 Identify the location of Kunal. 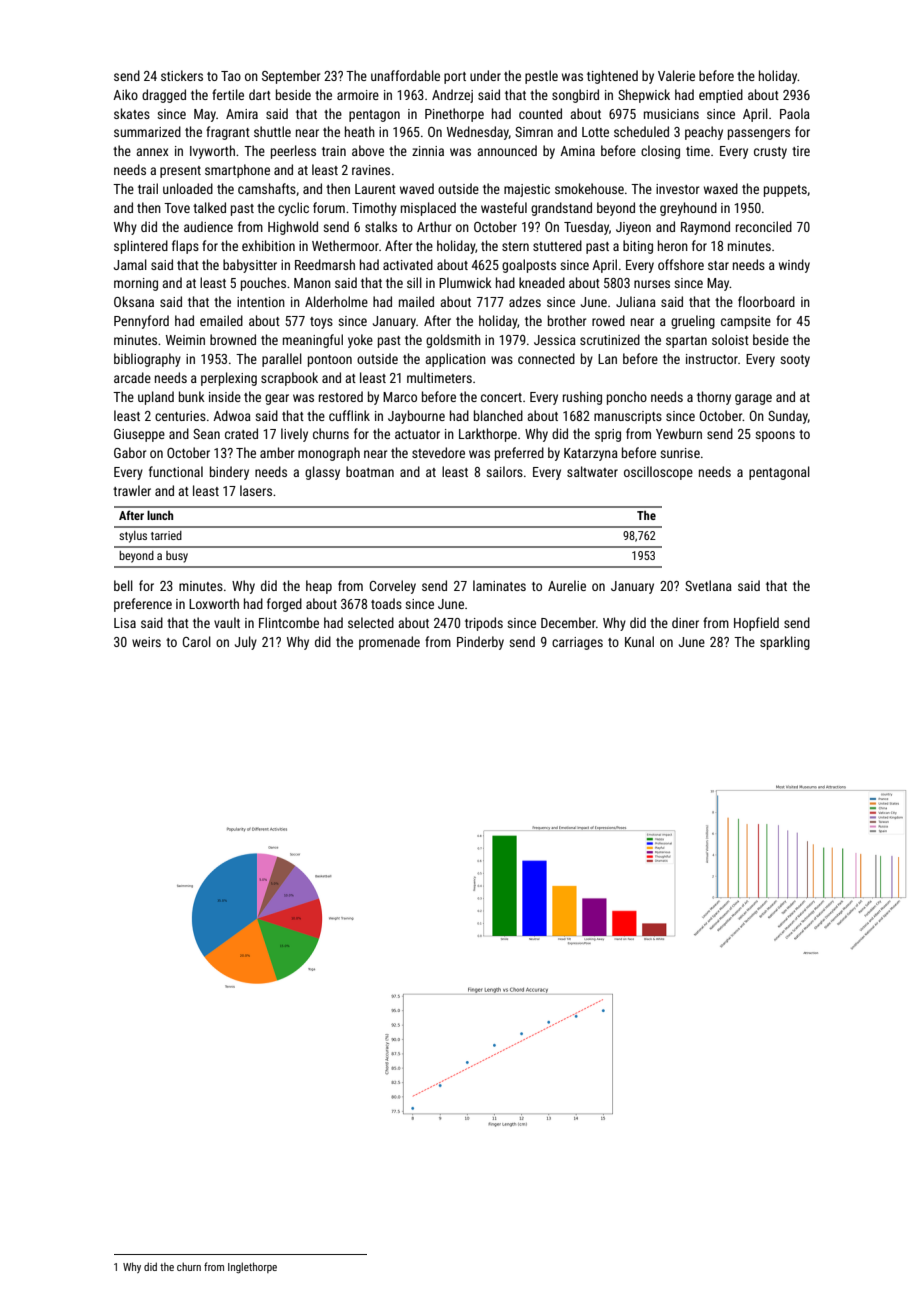
(639, 641).
